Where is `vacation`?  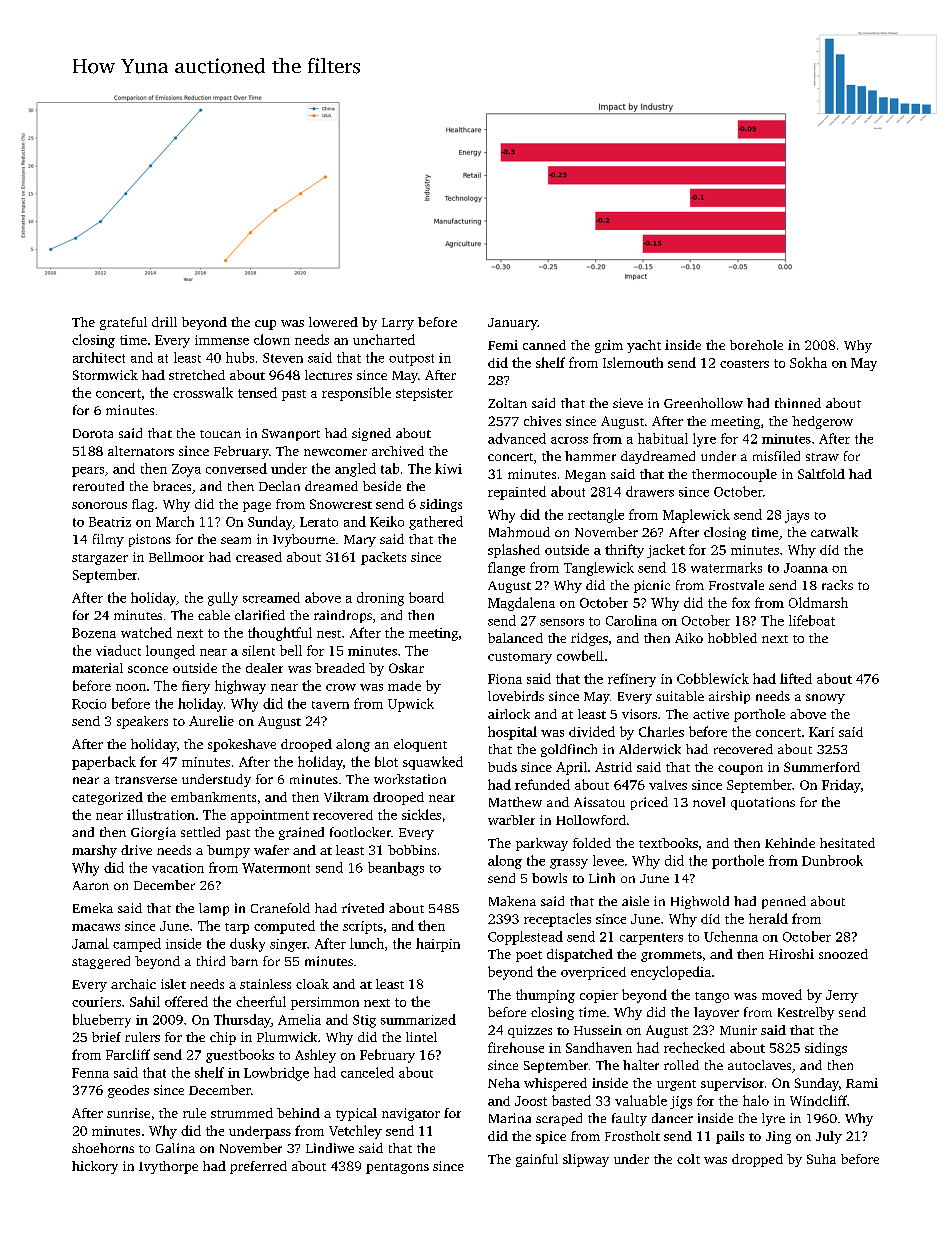 vacation is located at coordinates (178, 868).
